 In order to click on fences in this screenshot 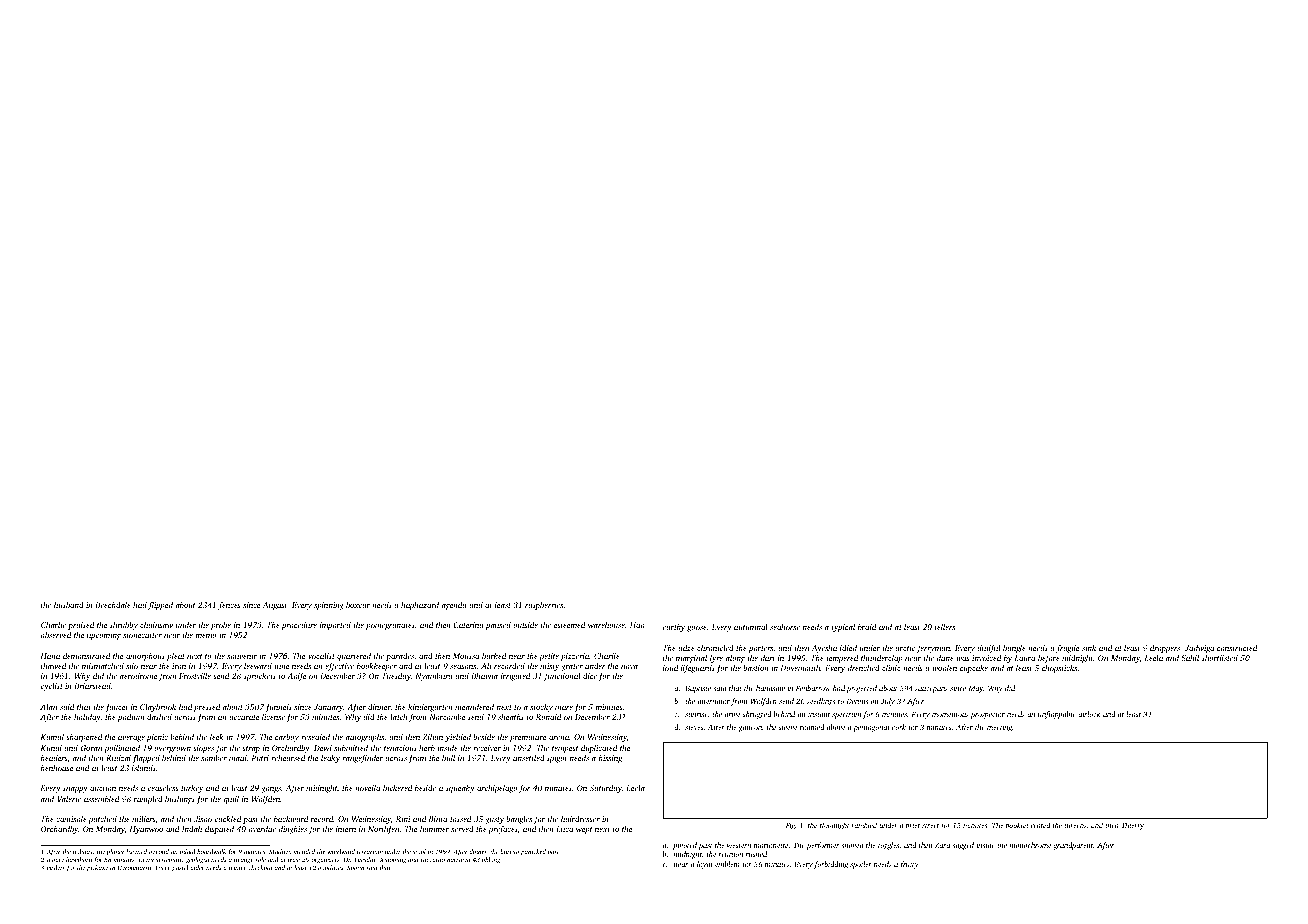, I will do `click(229, 606)`.
